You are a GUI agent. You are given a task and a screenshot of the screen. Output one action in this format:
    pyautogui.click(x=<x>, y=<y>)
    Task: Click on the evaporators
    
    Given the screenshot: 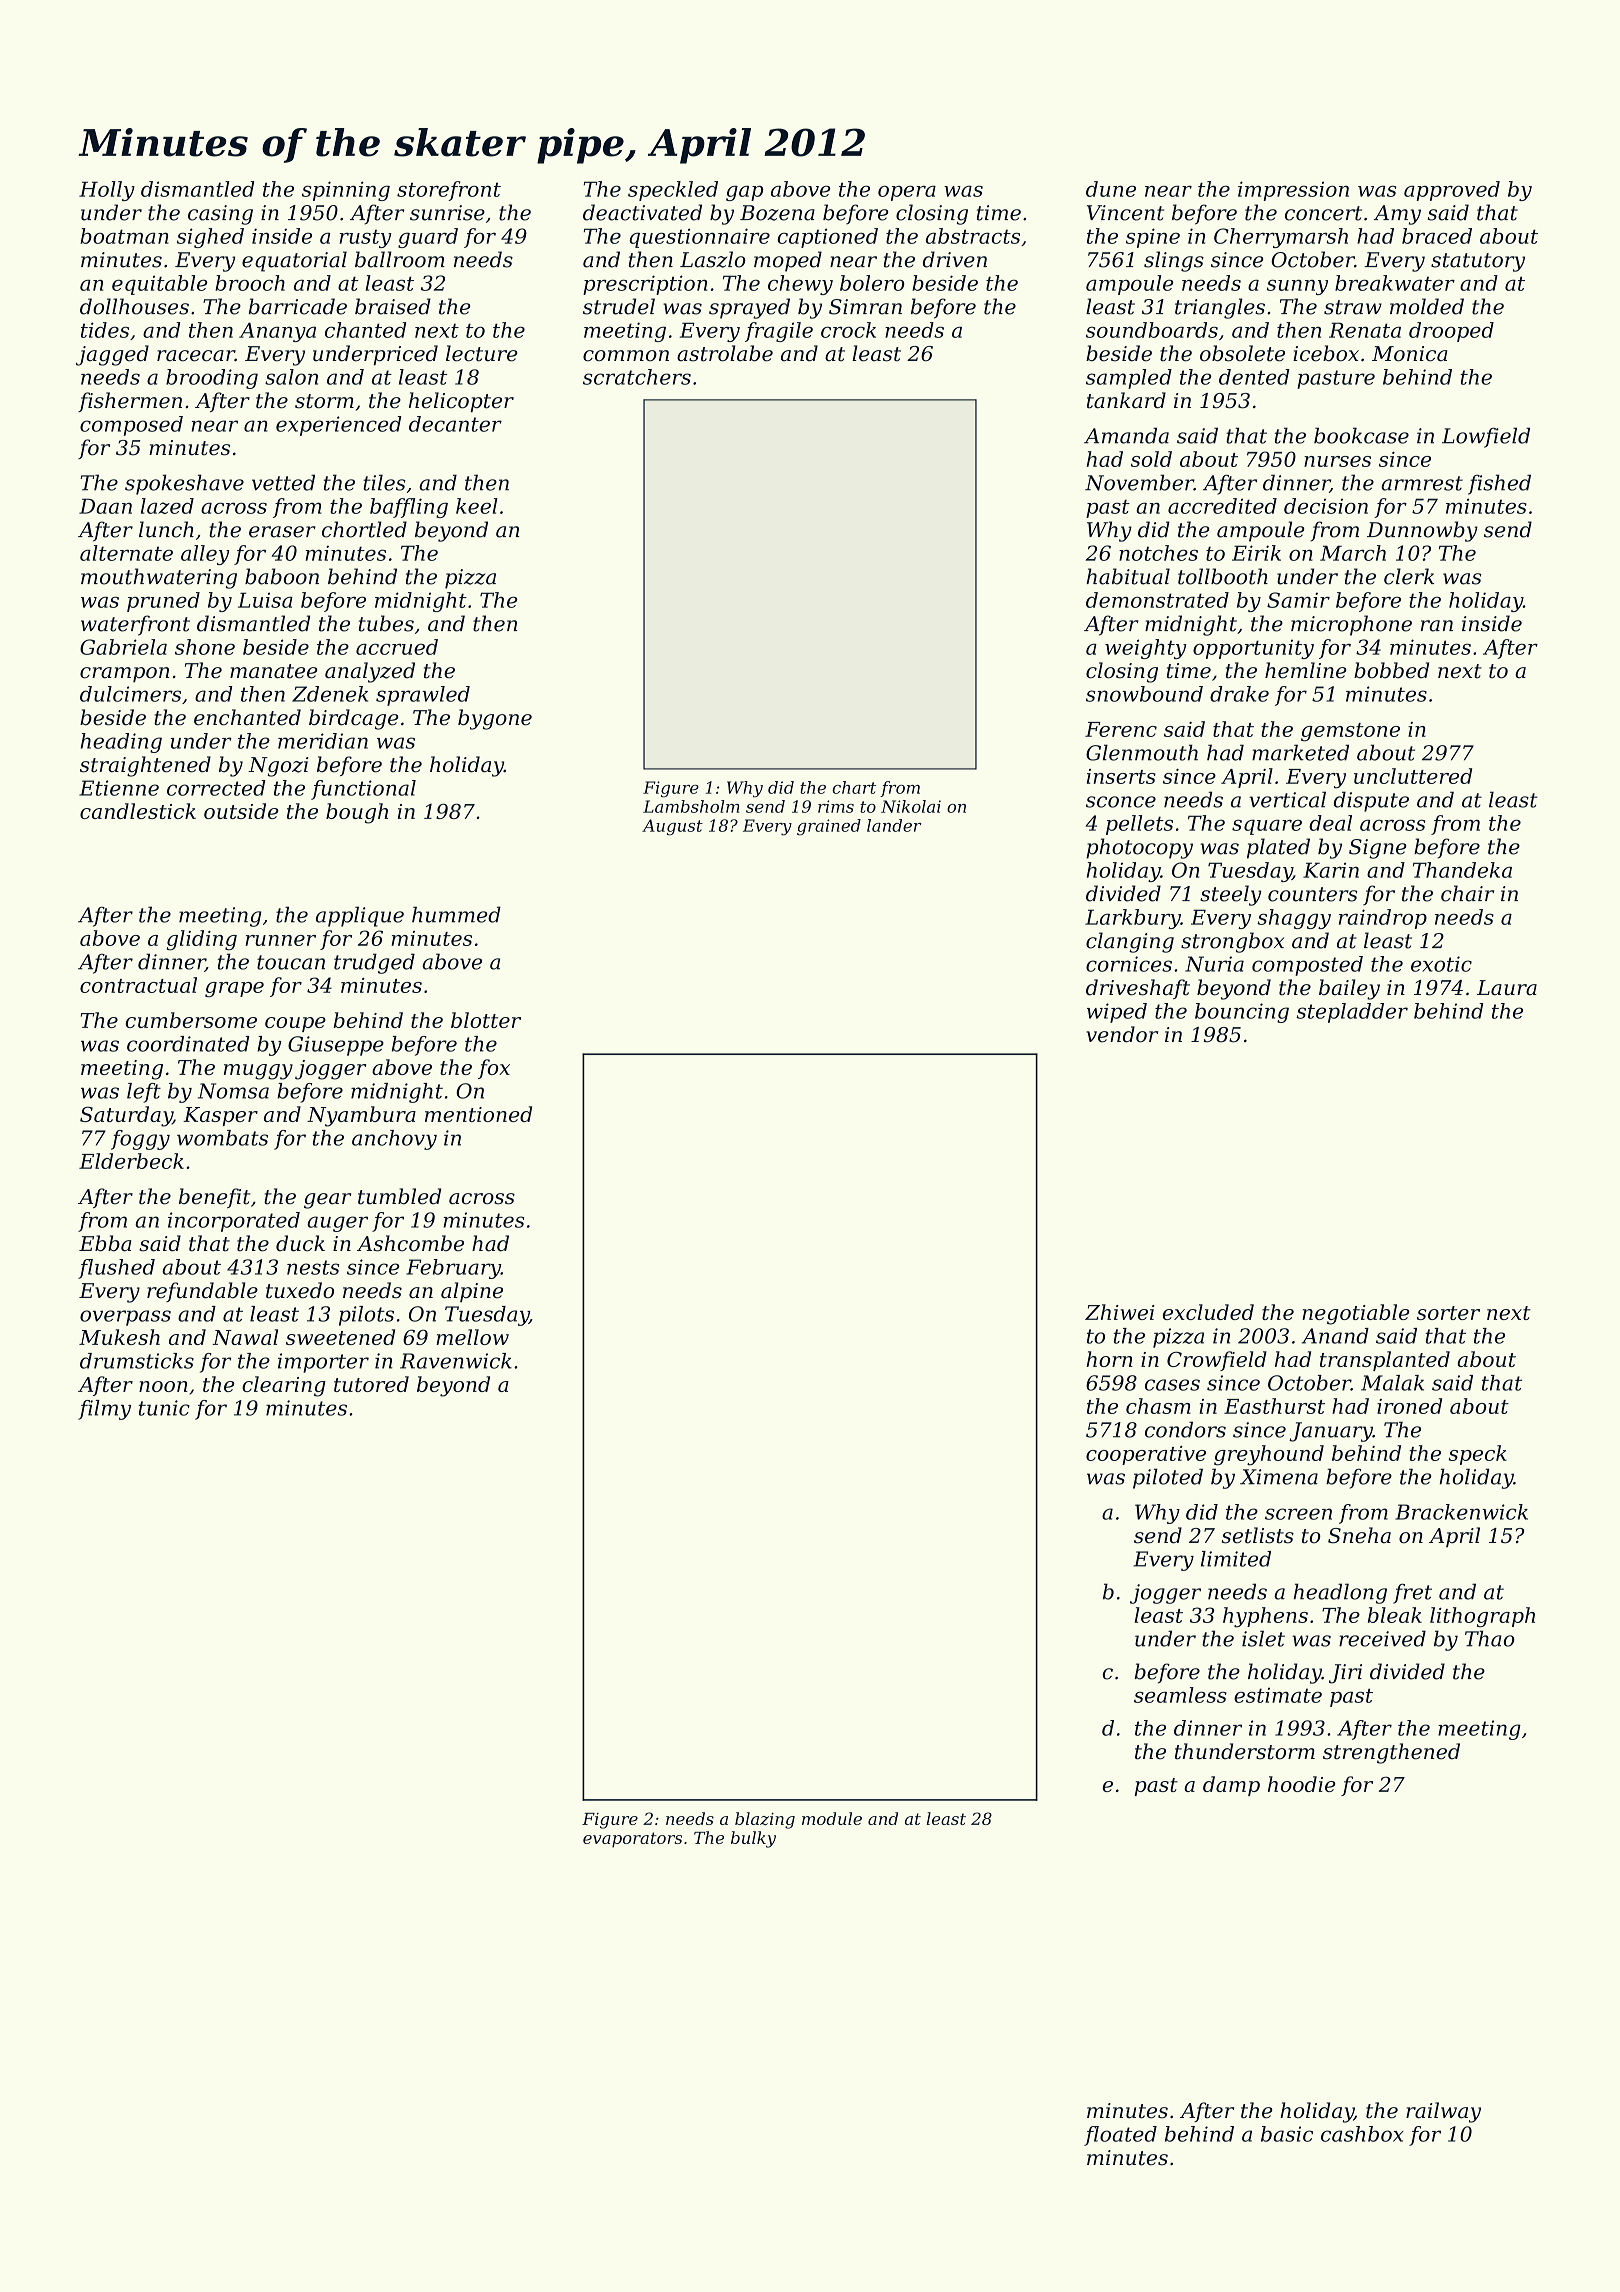 What is the action you would take?
    pyautogui.click(x=632, y=1840)
